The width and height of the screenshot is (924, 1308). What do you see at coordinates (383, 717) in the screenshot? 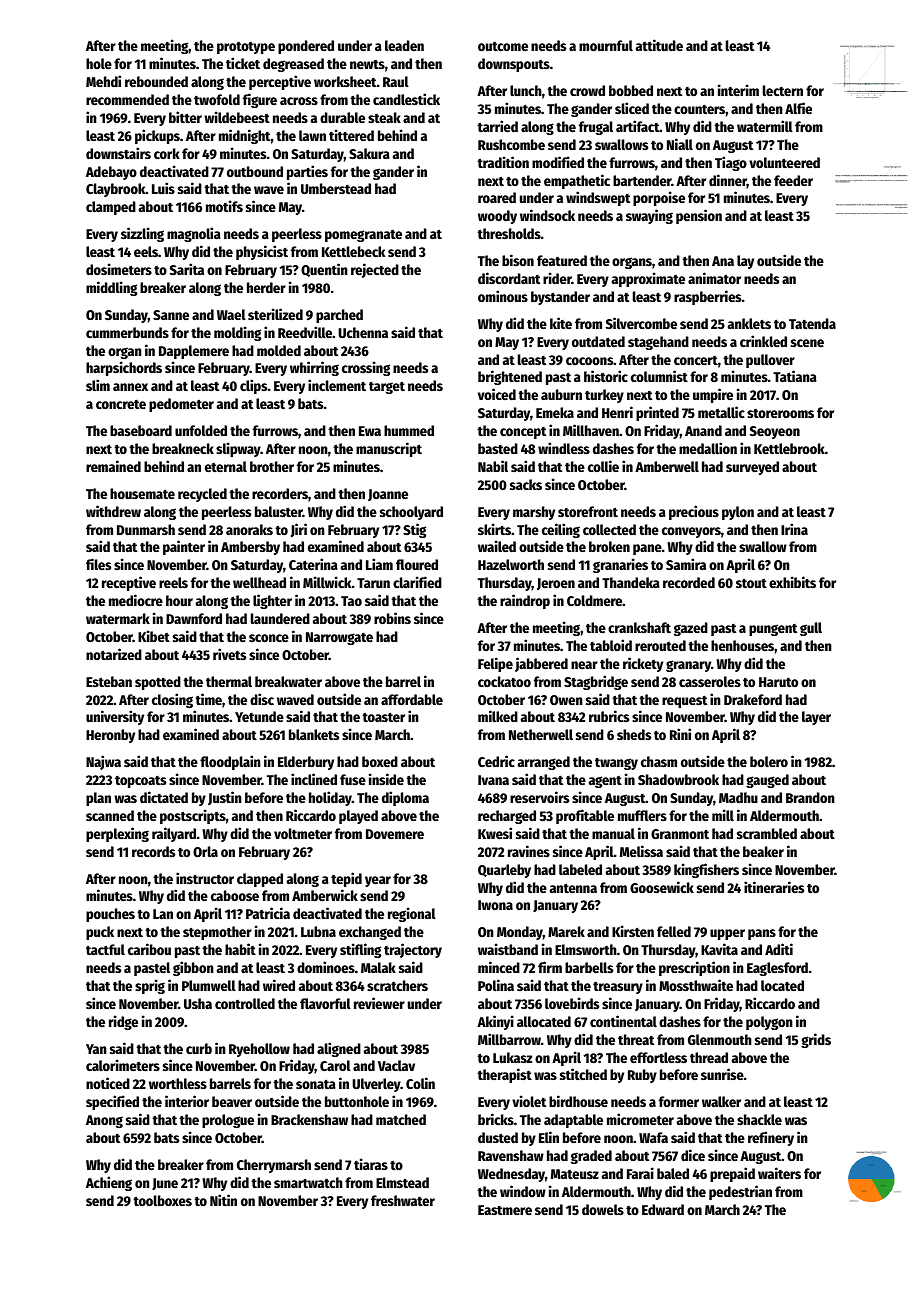
I see `toaster` at bounding box center [383, 717].
